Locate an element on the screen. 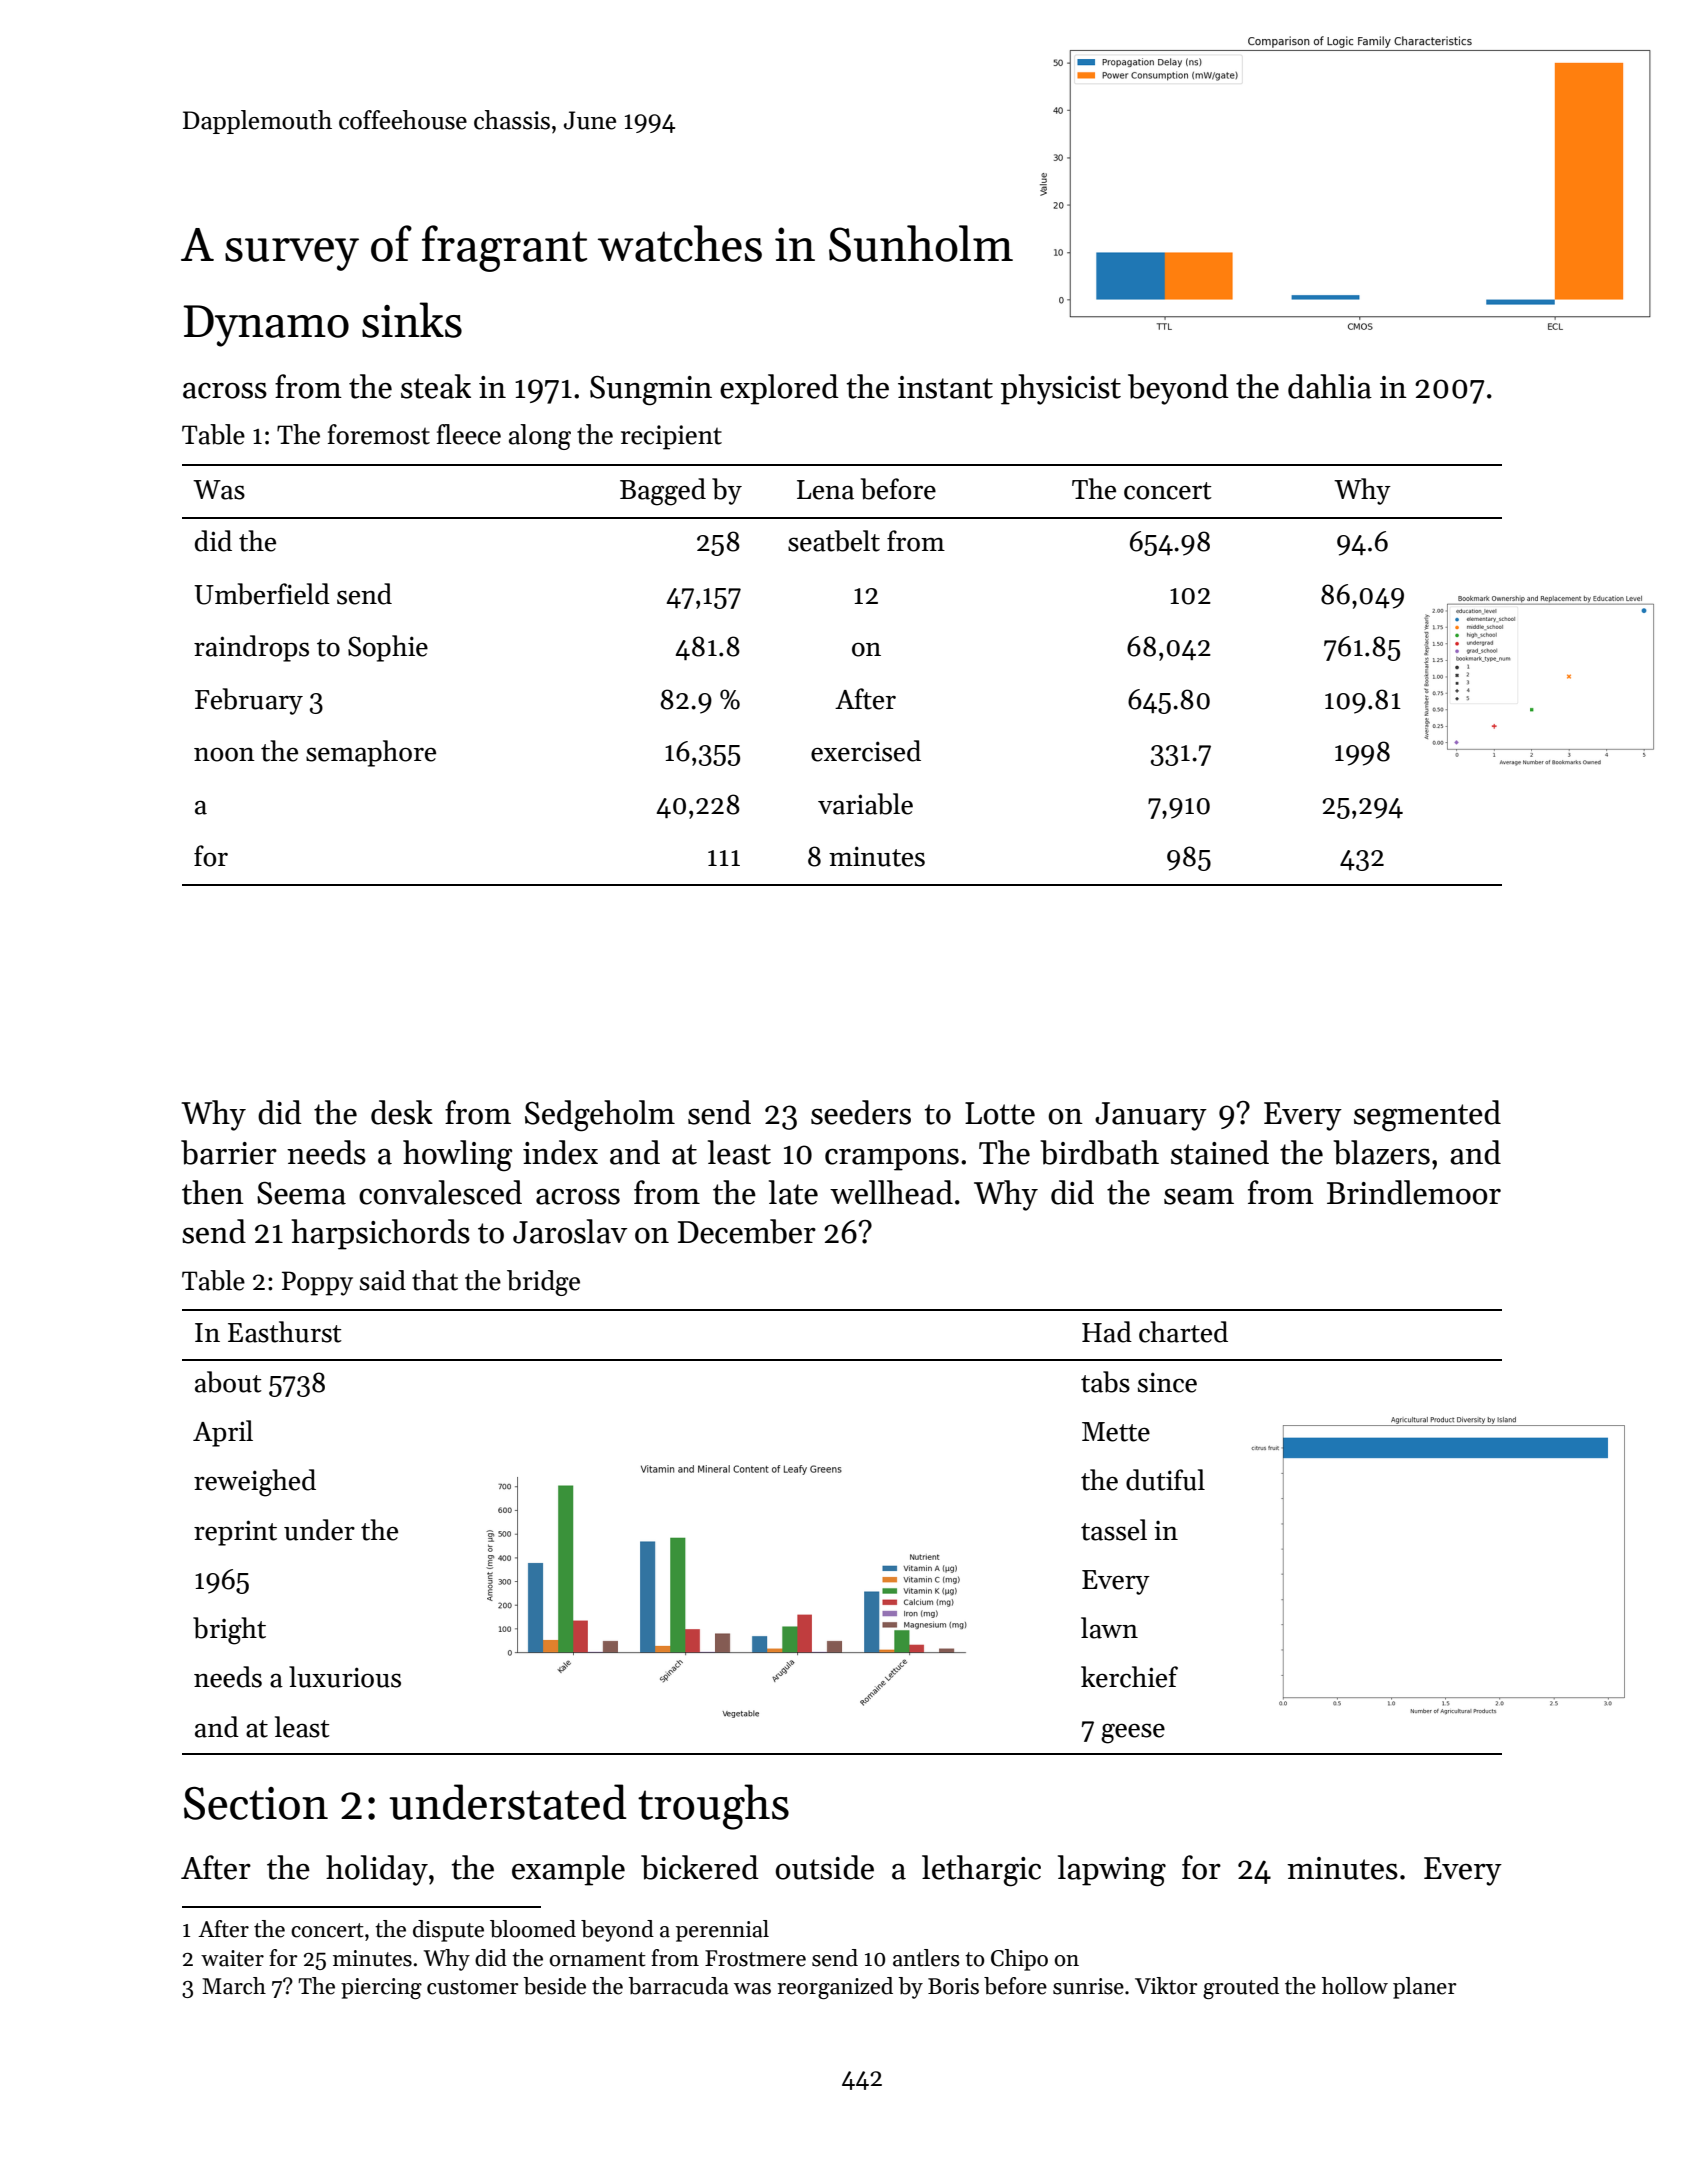 This screenshot has width=1683, height=2178. tassel is located at coordinates (1114, 1530).
